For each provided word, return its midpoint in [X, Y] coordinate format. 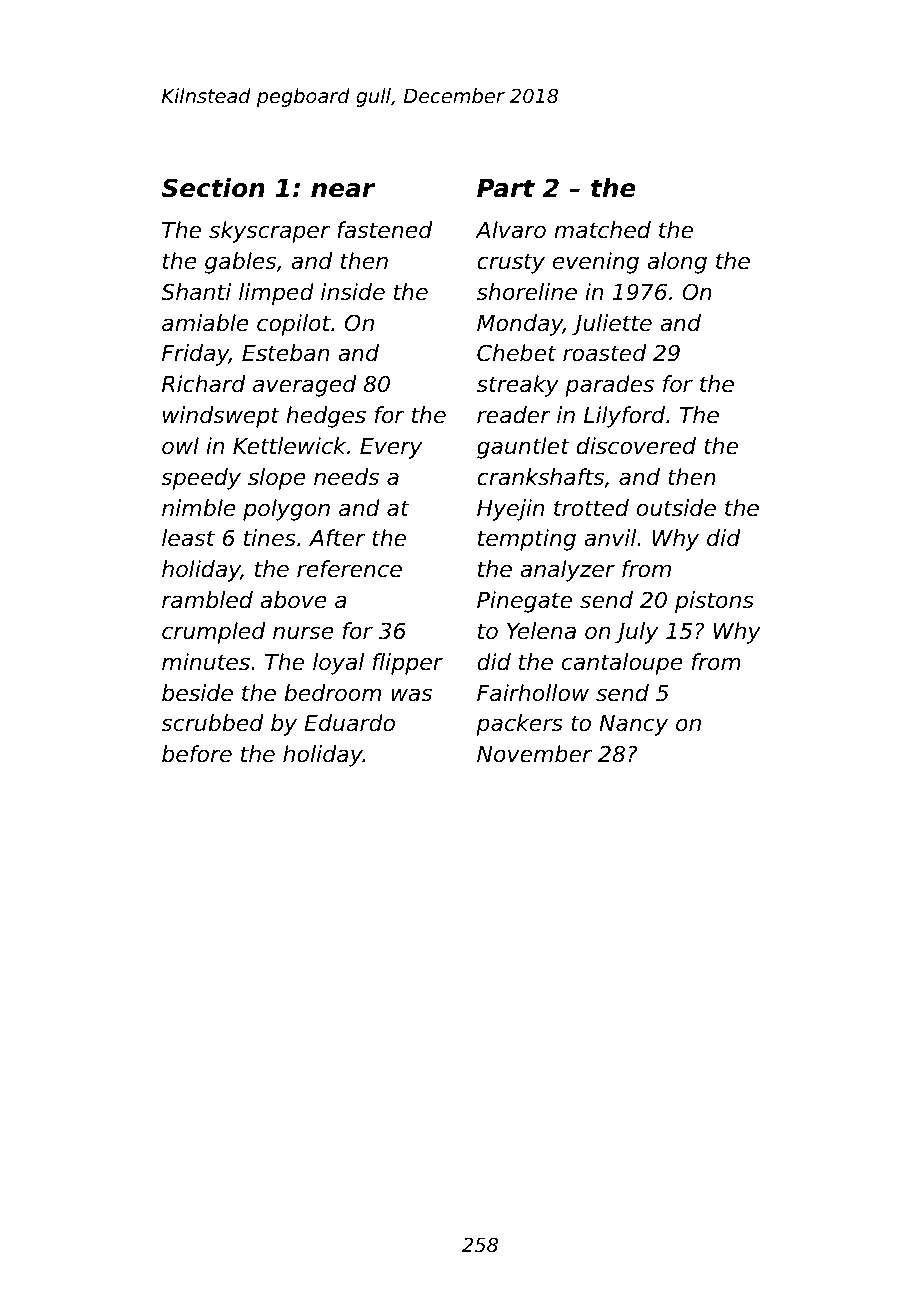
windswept [221, 417]
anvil [610, 538]
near [343, 190]
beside [197, 693]
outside [676, 508]
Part [506, 188]
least [188, 538]
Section [213, 188]
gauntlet [523, 448]
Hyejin [510, 510]
